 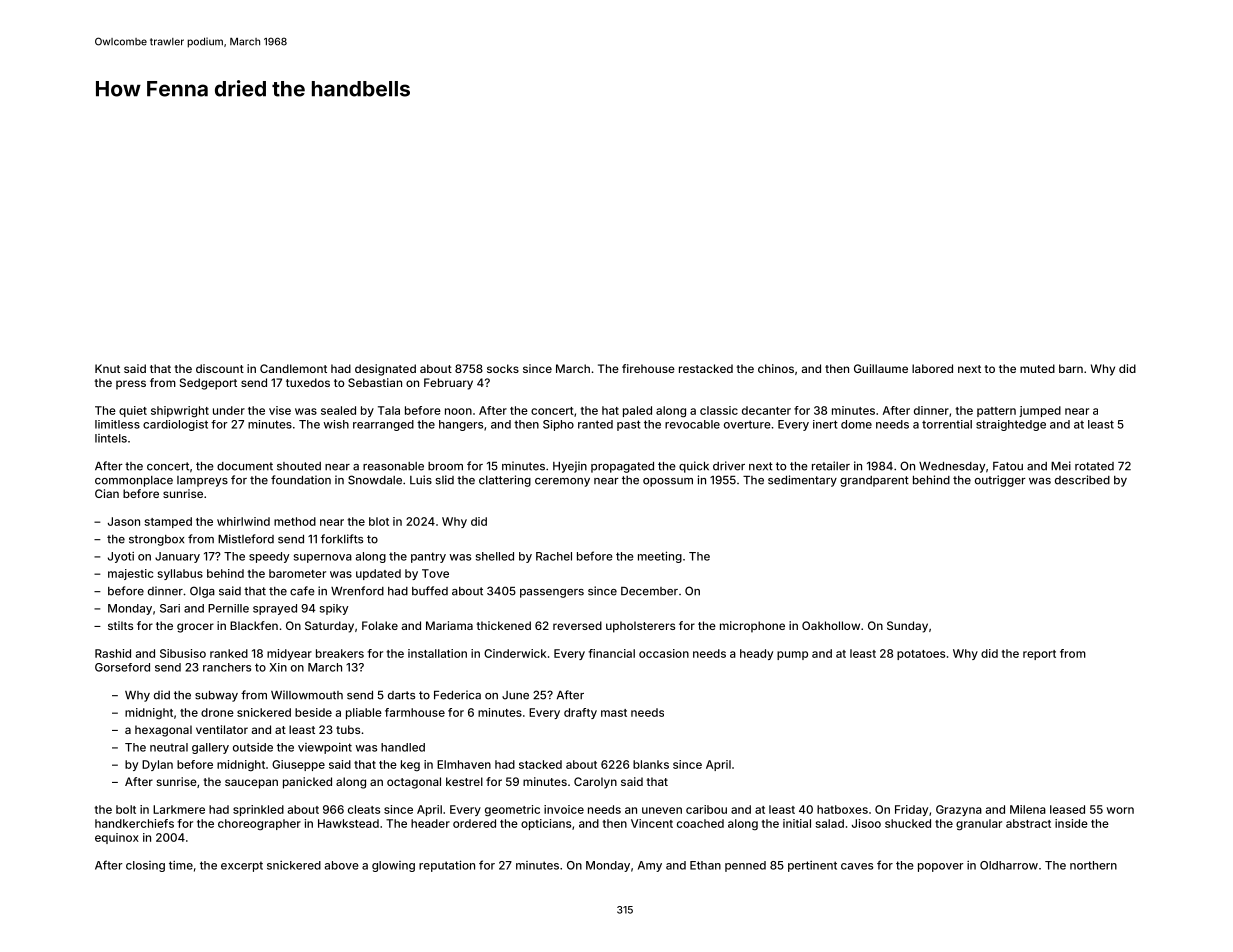 What do you see at coordinates (1028, 809) in the document?
I see `Milena` at bounding box center [1028, 809].
